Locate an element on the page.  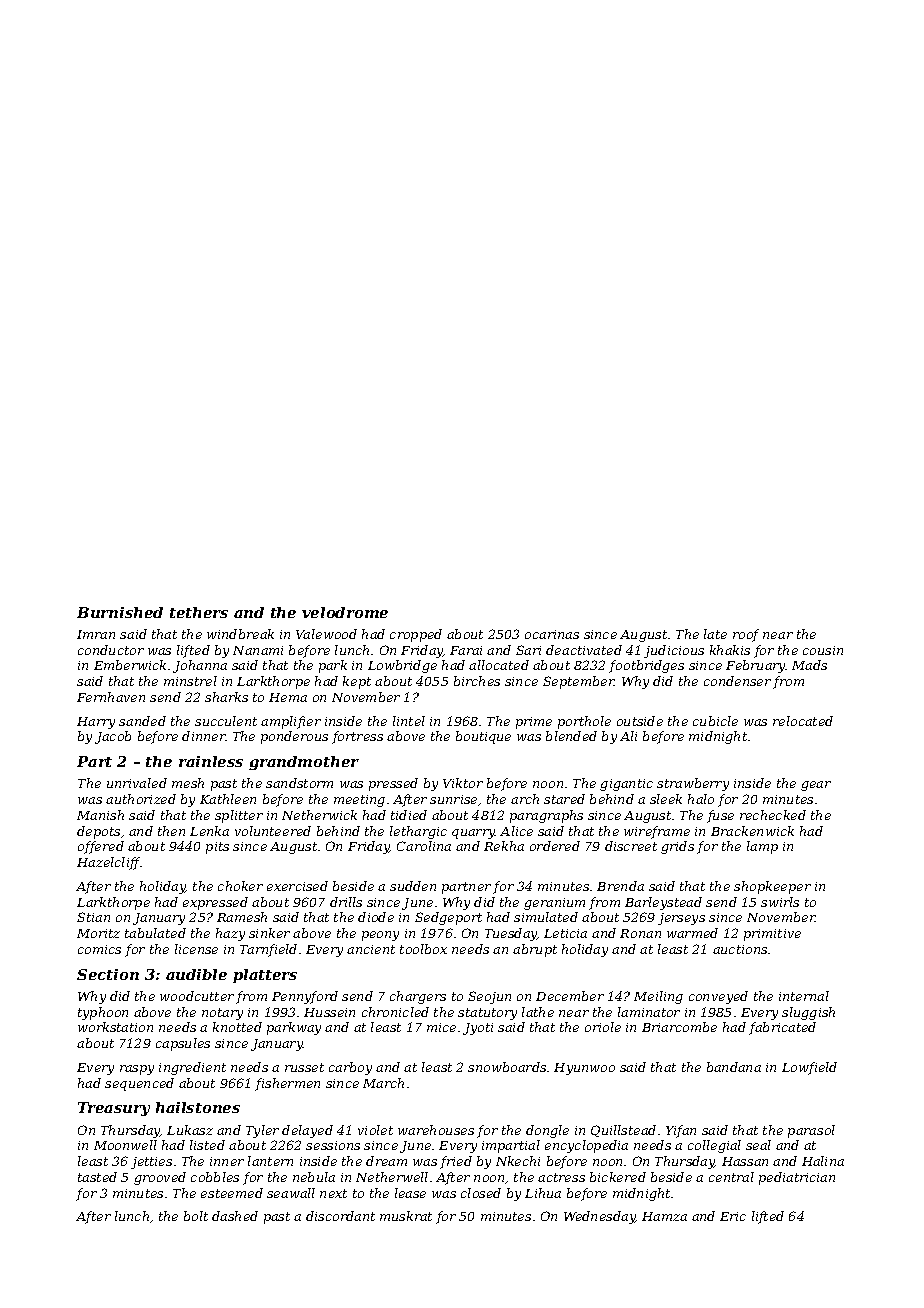
pits is located at coordinates (217, 848).
